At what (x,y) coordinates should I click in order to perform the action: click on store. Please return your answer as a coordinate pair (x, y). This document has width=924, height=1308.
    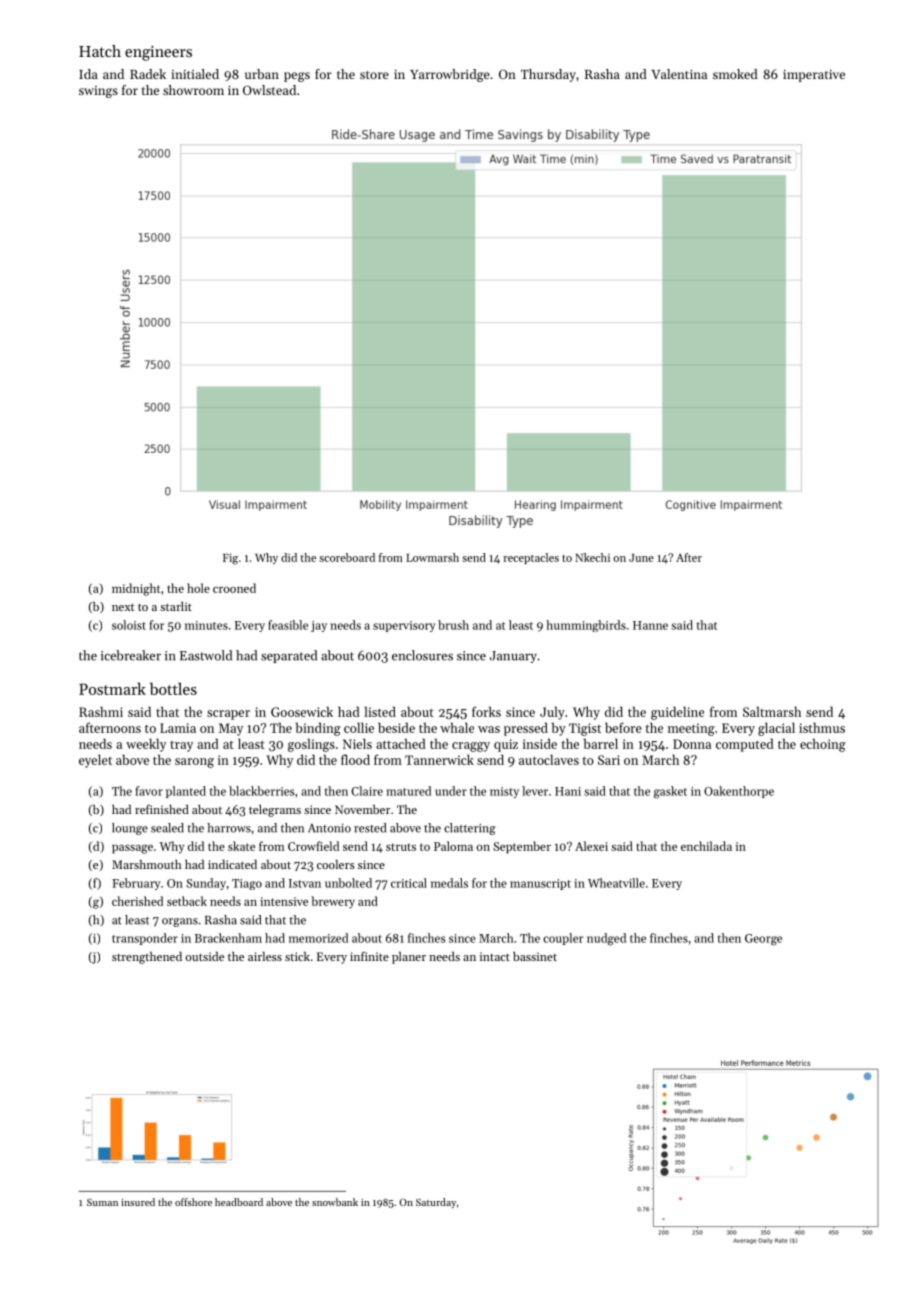
    Looking at the image, I should click on (374, 75).
